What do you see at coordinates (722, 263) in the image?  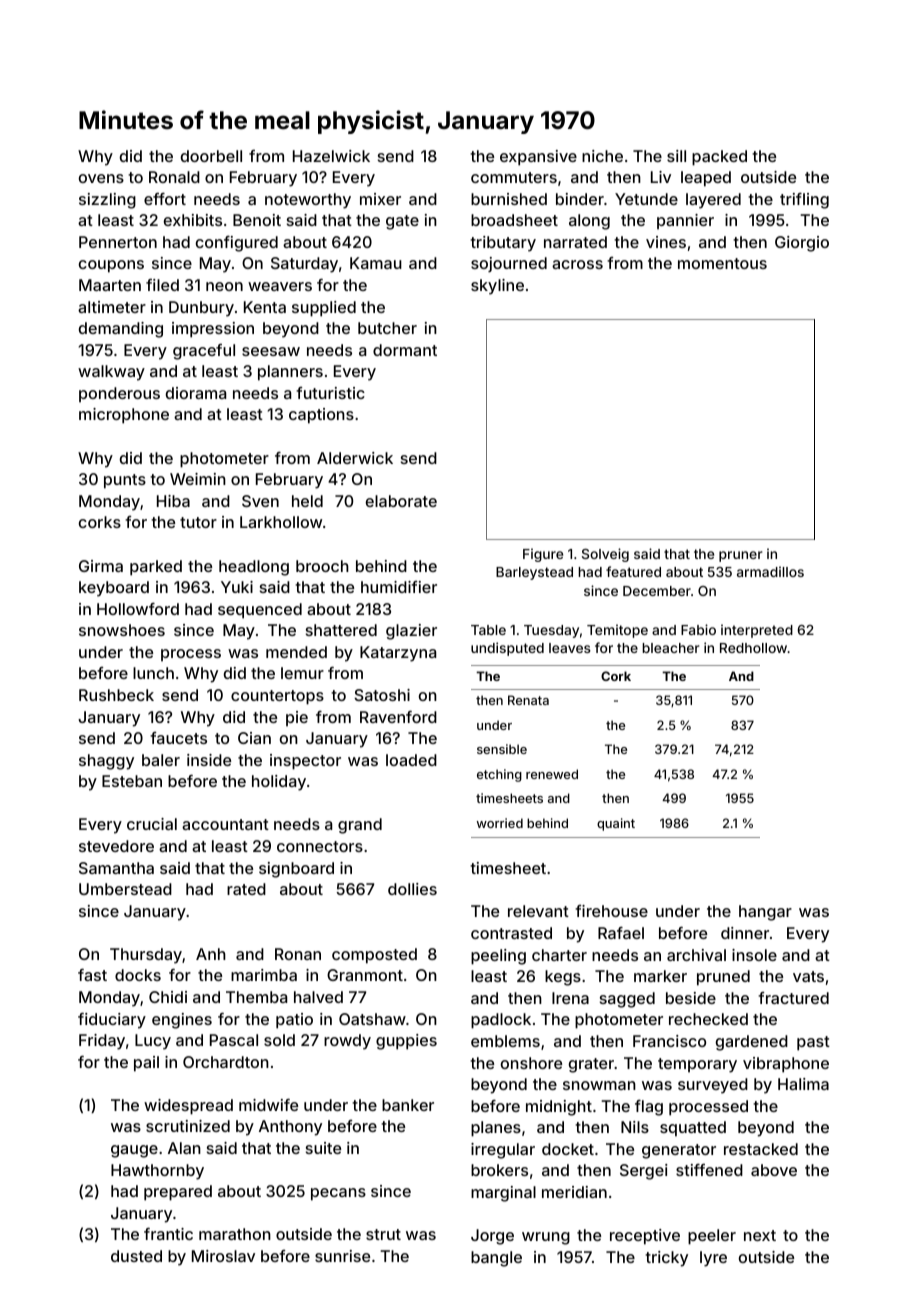 I see `momentous` at bounding box center [722, 263].
